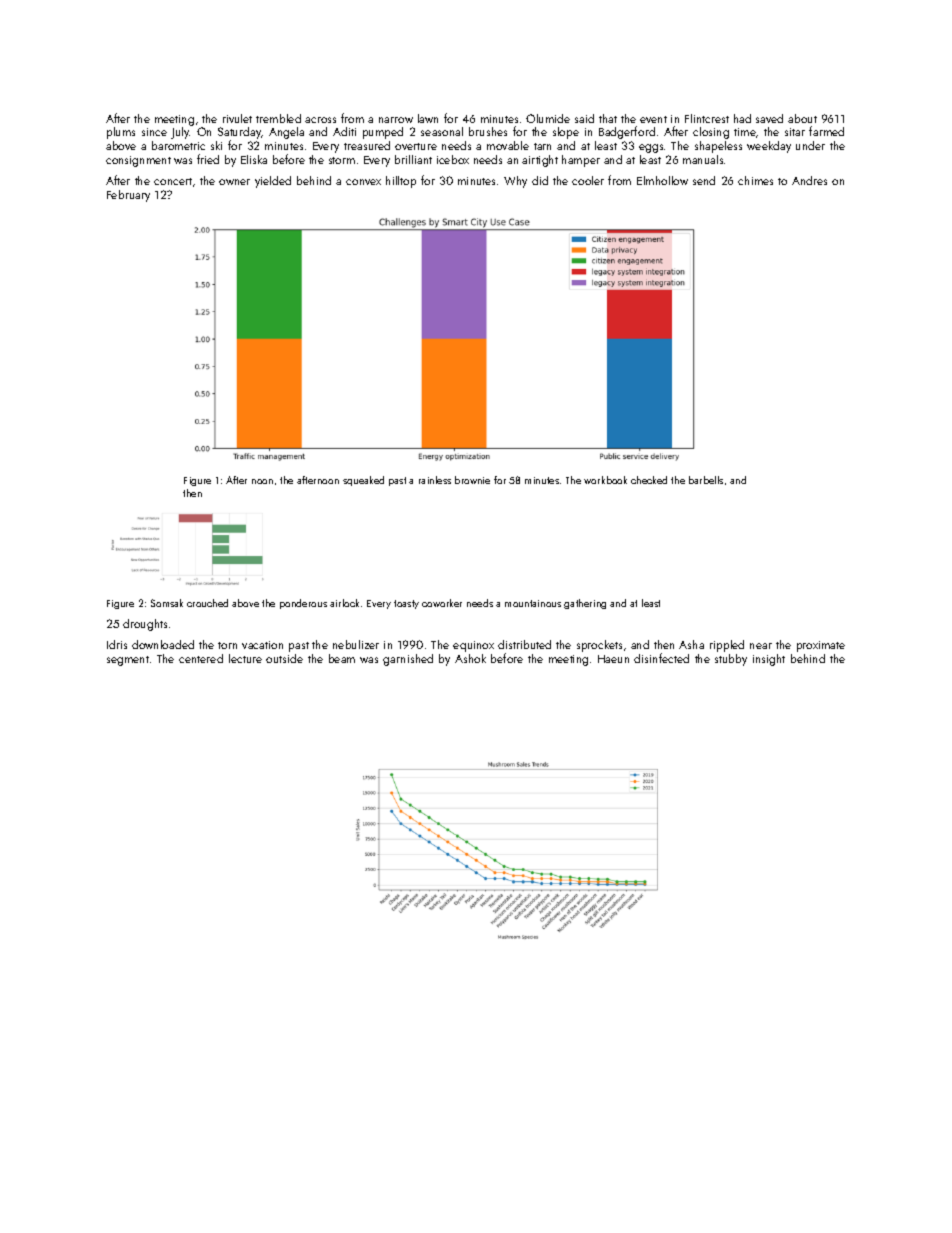  Describe the element at coordinates (605, 480) in the screenshot. I see `workbook` at that location.
